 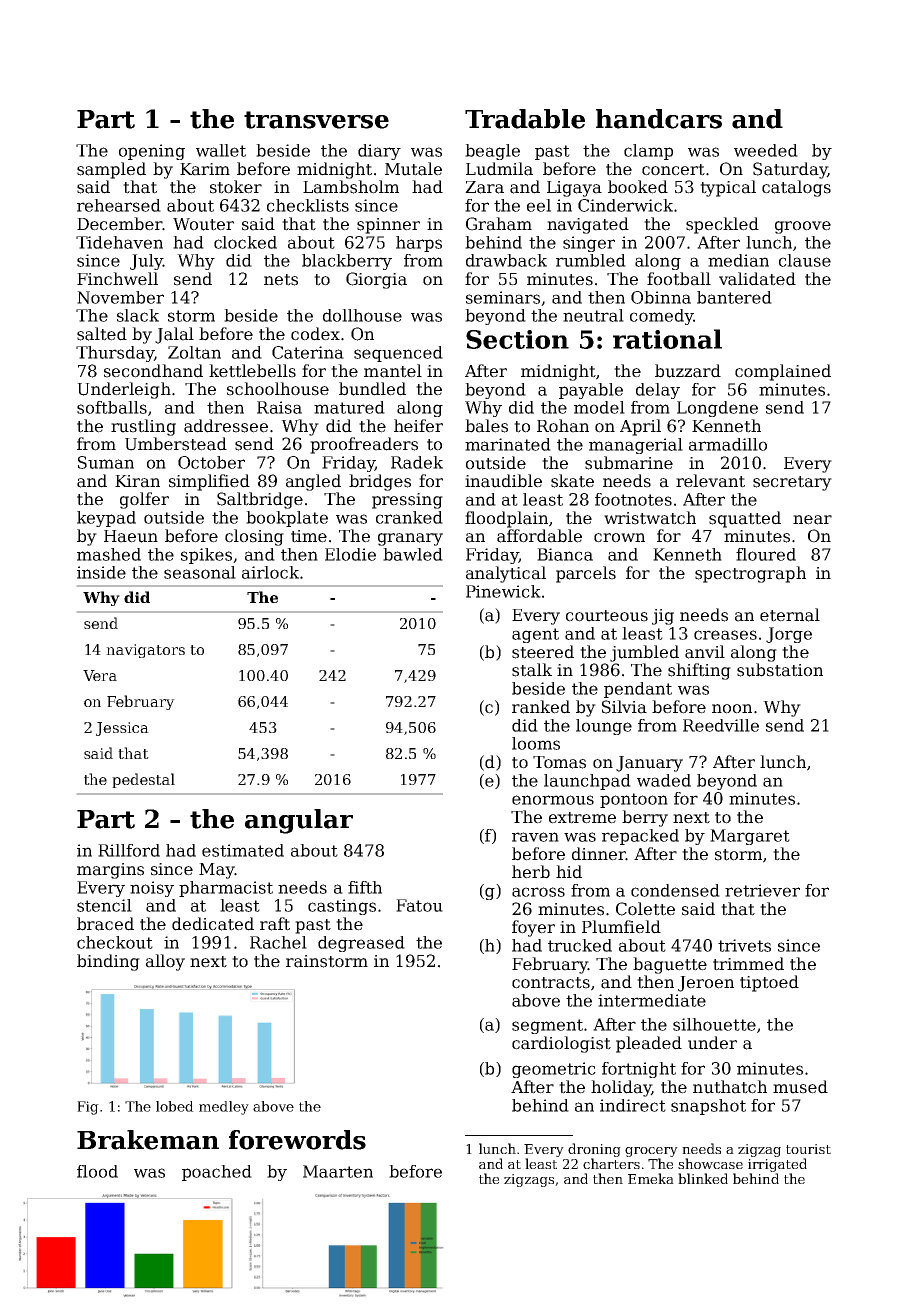 What do you see at coordinates (586, 574) in the screenshot?
I see `parcels` at bounding box center [586, 574].
